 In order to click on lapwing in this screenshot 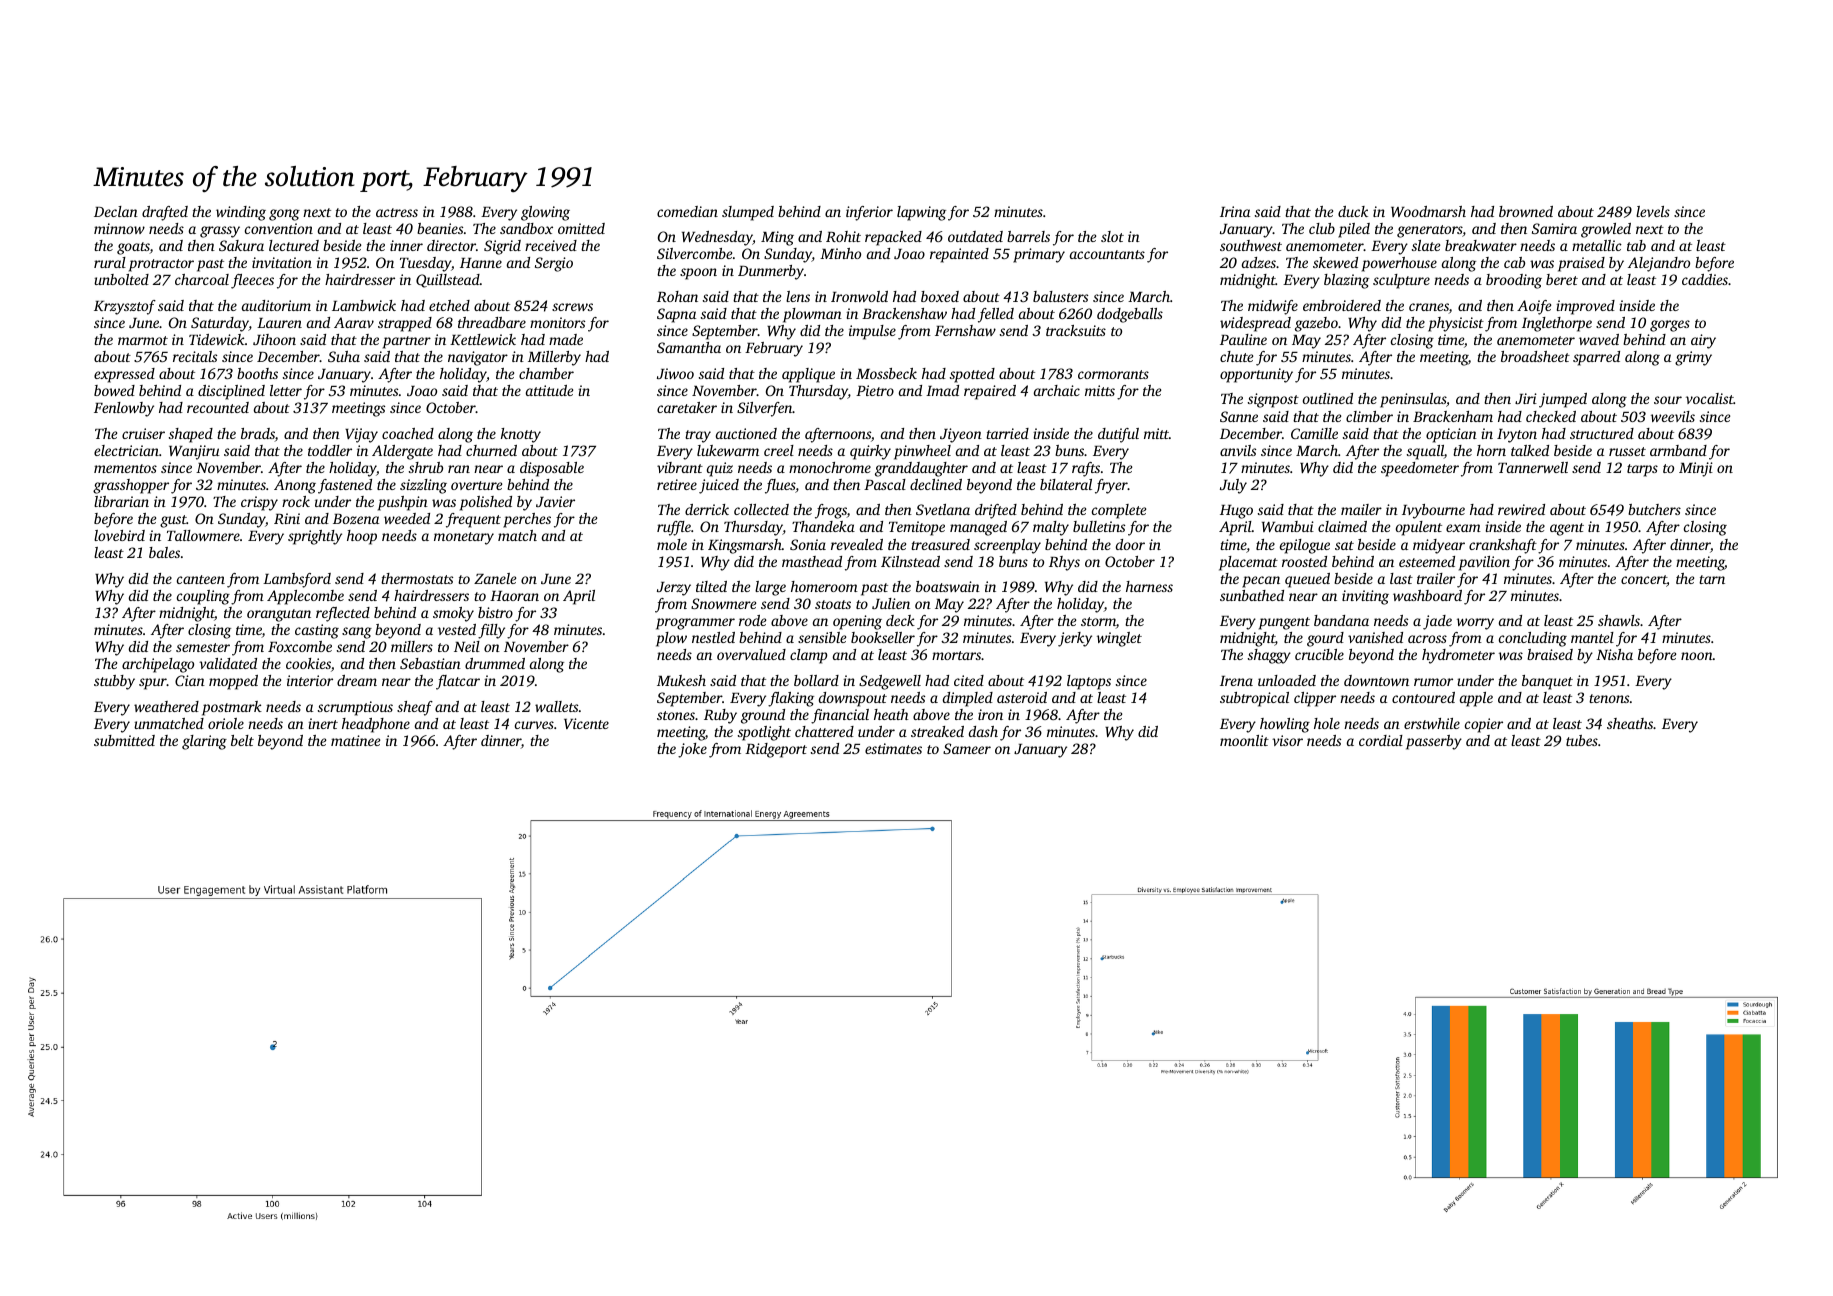, I will do `click(921, 213)`.
